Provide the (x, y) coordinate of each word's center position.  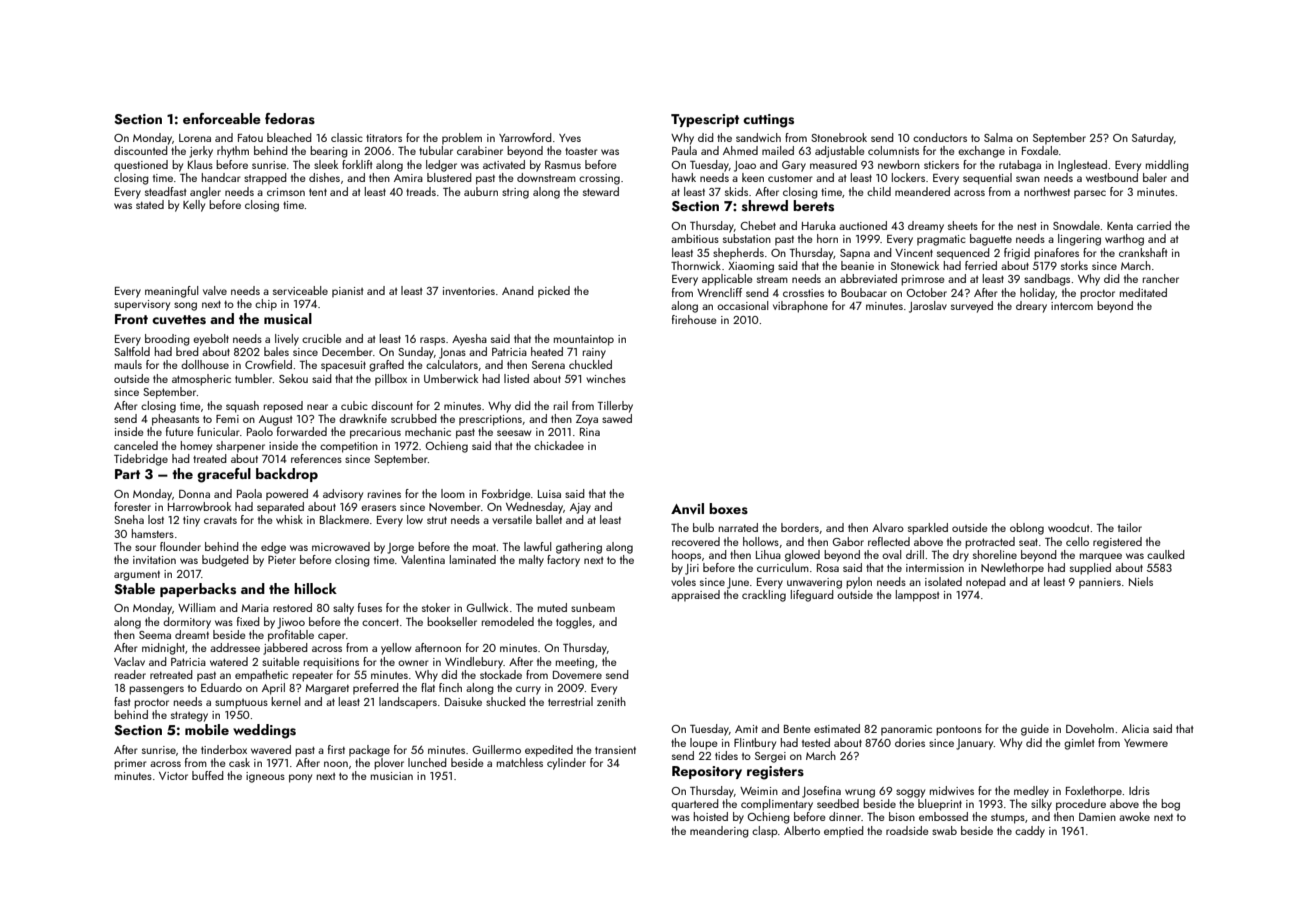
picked (554, 292)
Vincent (914, 253)
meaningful (171, 292)
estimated (837, 728)
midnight (163, 649)
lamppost (917, 596)
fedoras (290, 119)
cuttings (768, 121)
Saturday (1153, 139)
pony (300, 778)
